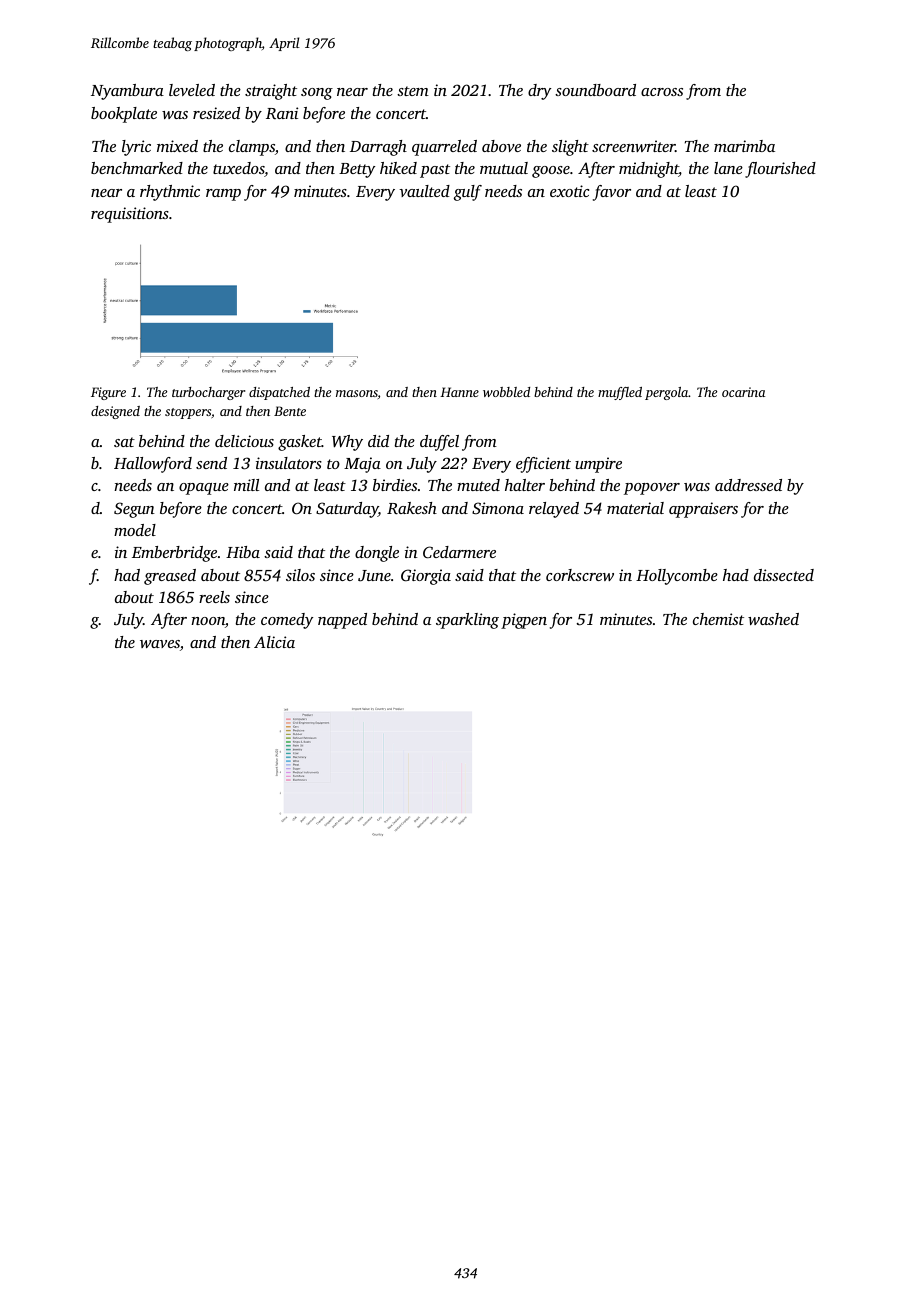  Describe the element at coordinates (115, 412) in the page. I see `designed` at that location.
